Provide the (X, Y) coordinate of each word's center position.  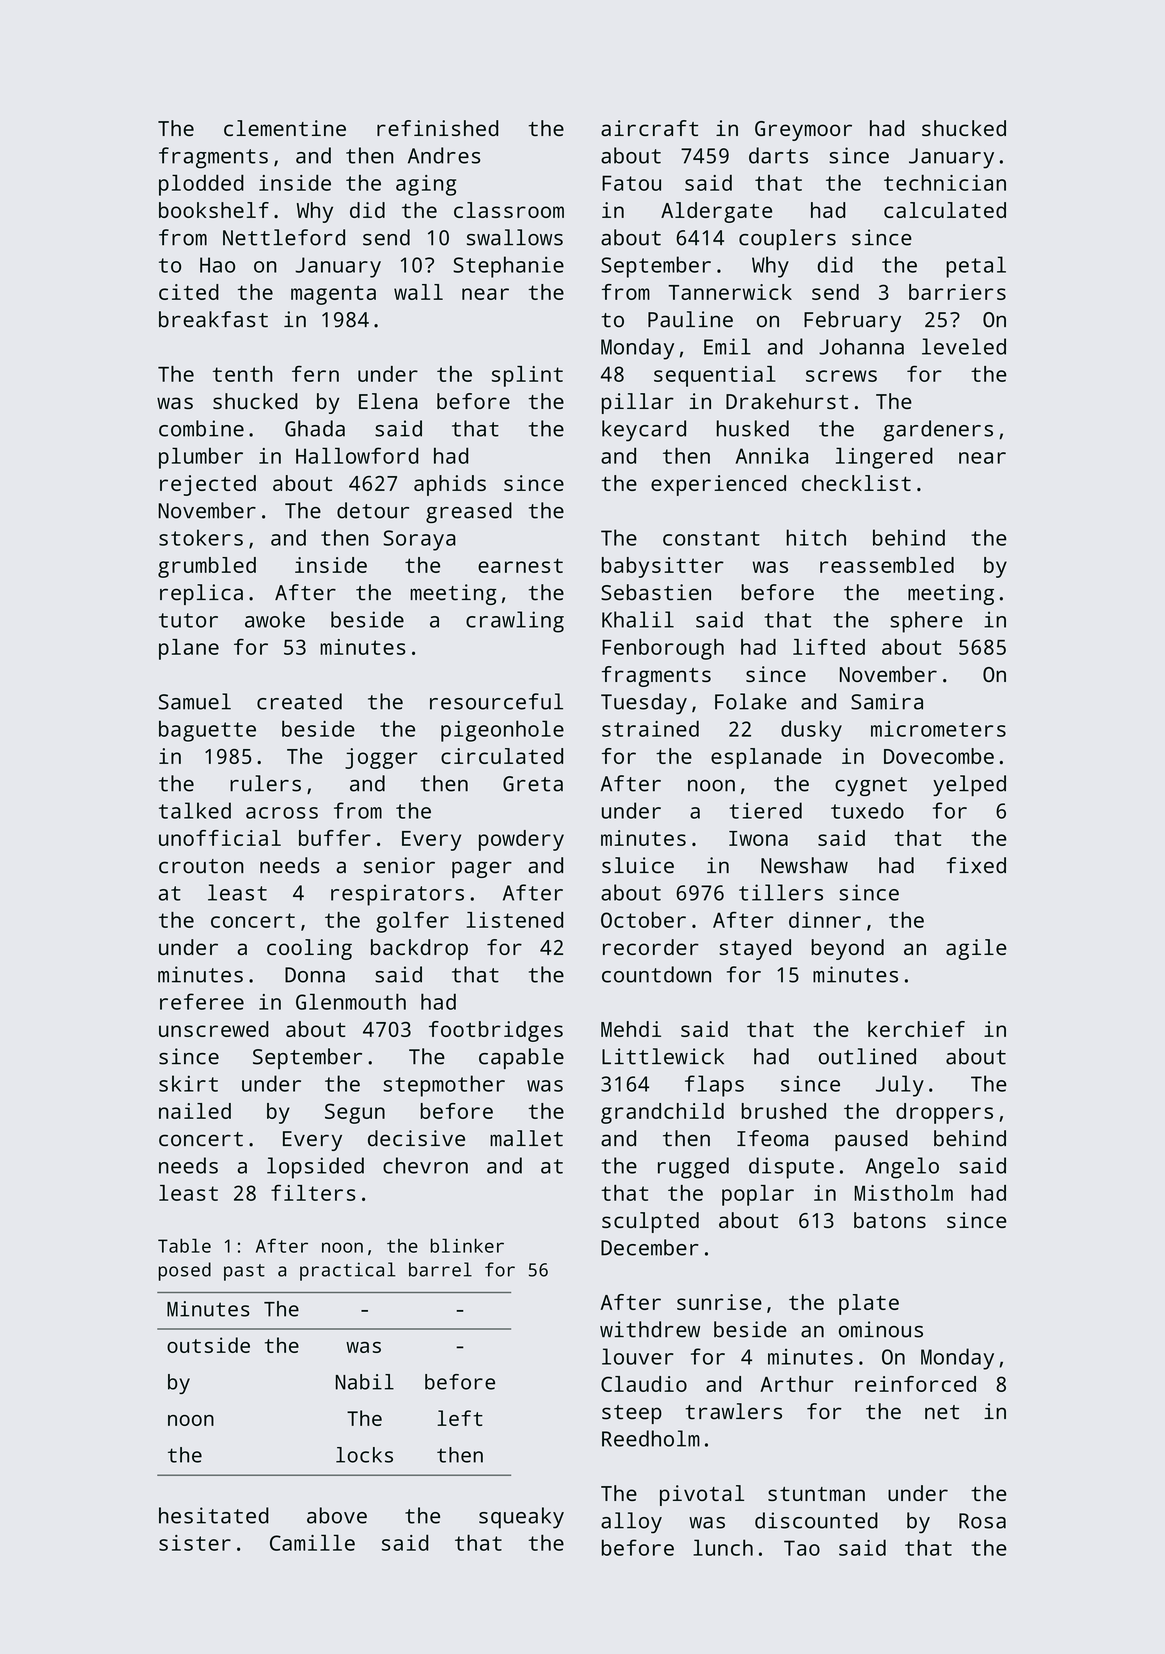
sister (195, 1543)
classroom (509, 210)
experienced (718, 485)
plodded (201, 185)
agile (976, 949)
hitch (816, 537)
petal (976, 267)
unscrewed (214, 1029)
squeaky (521, 1518)
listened (515, 920)
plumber (201, 458)
